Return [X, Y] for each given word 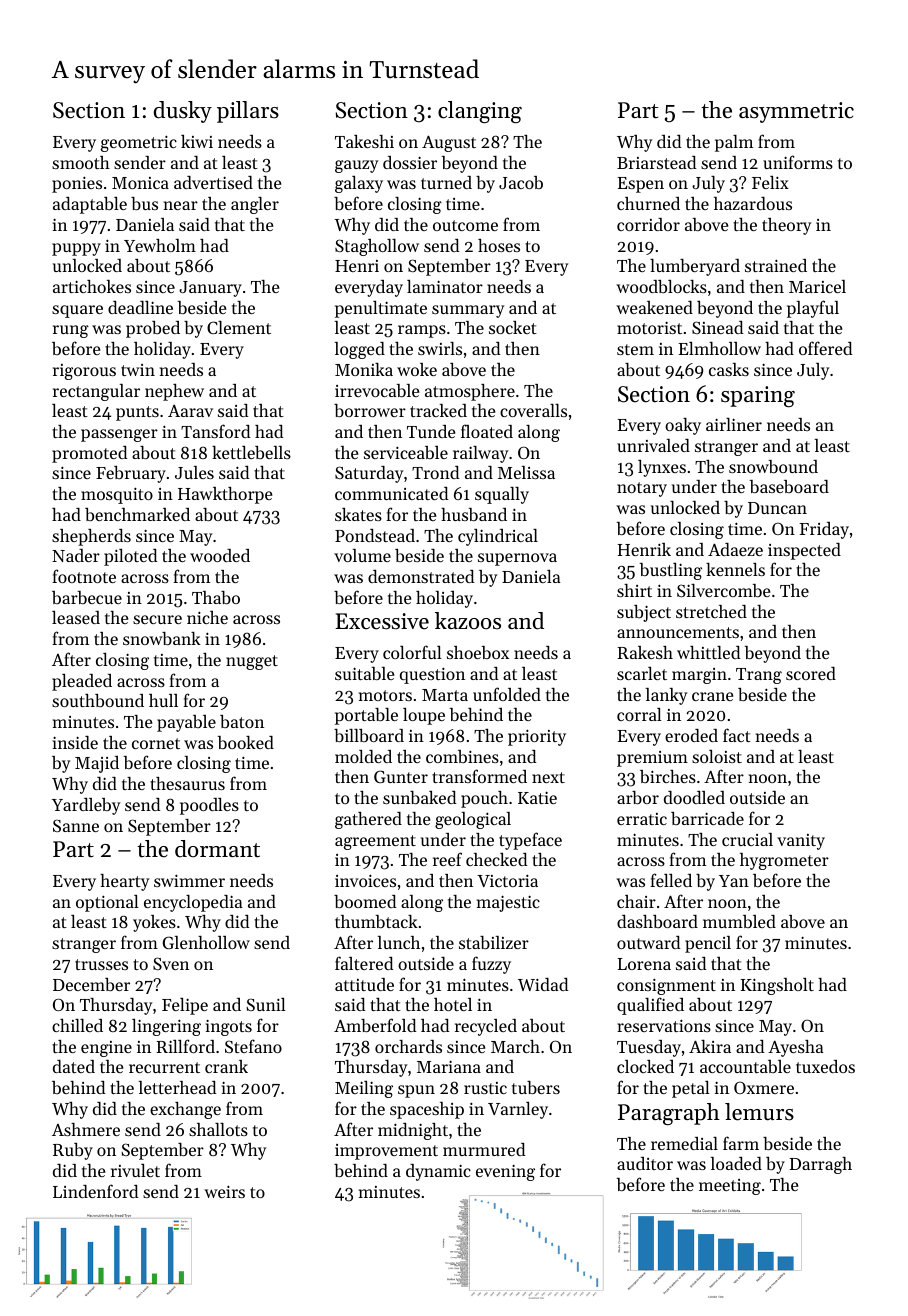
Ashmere [86, 1129]
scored [811, 673]
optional [107, 903]
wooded [220, 555]
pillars [248, 112]
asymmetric [796, 112]
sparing [758, 396]
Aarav [190, 411]
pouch [484, 799]
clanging [480, 112]
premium [652, 759]
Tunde [431, 431]
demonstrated [421, 576]
